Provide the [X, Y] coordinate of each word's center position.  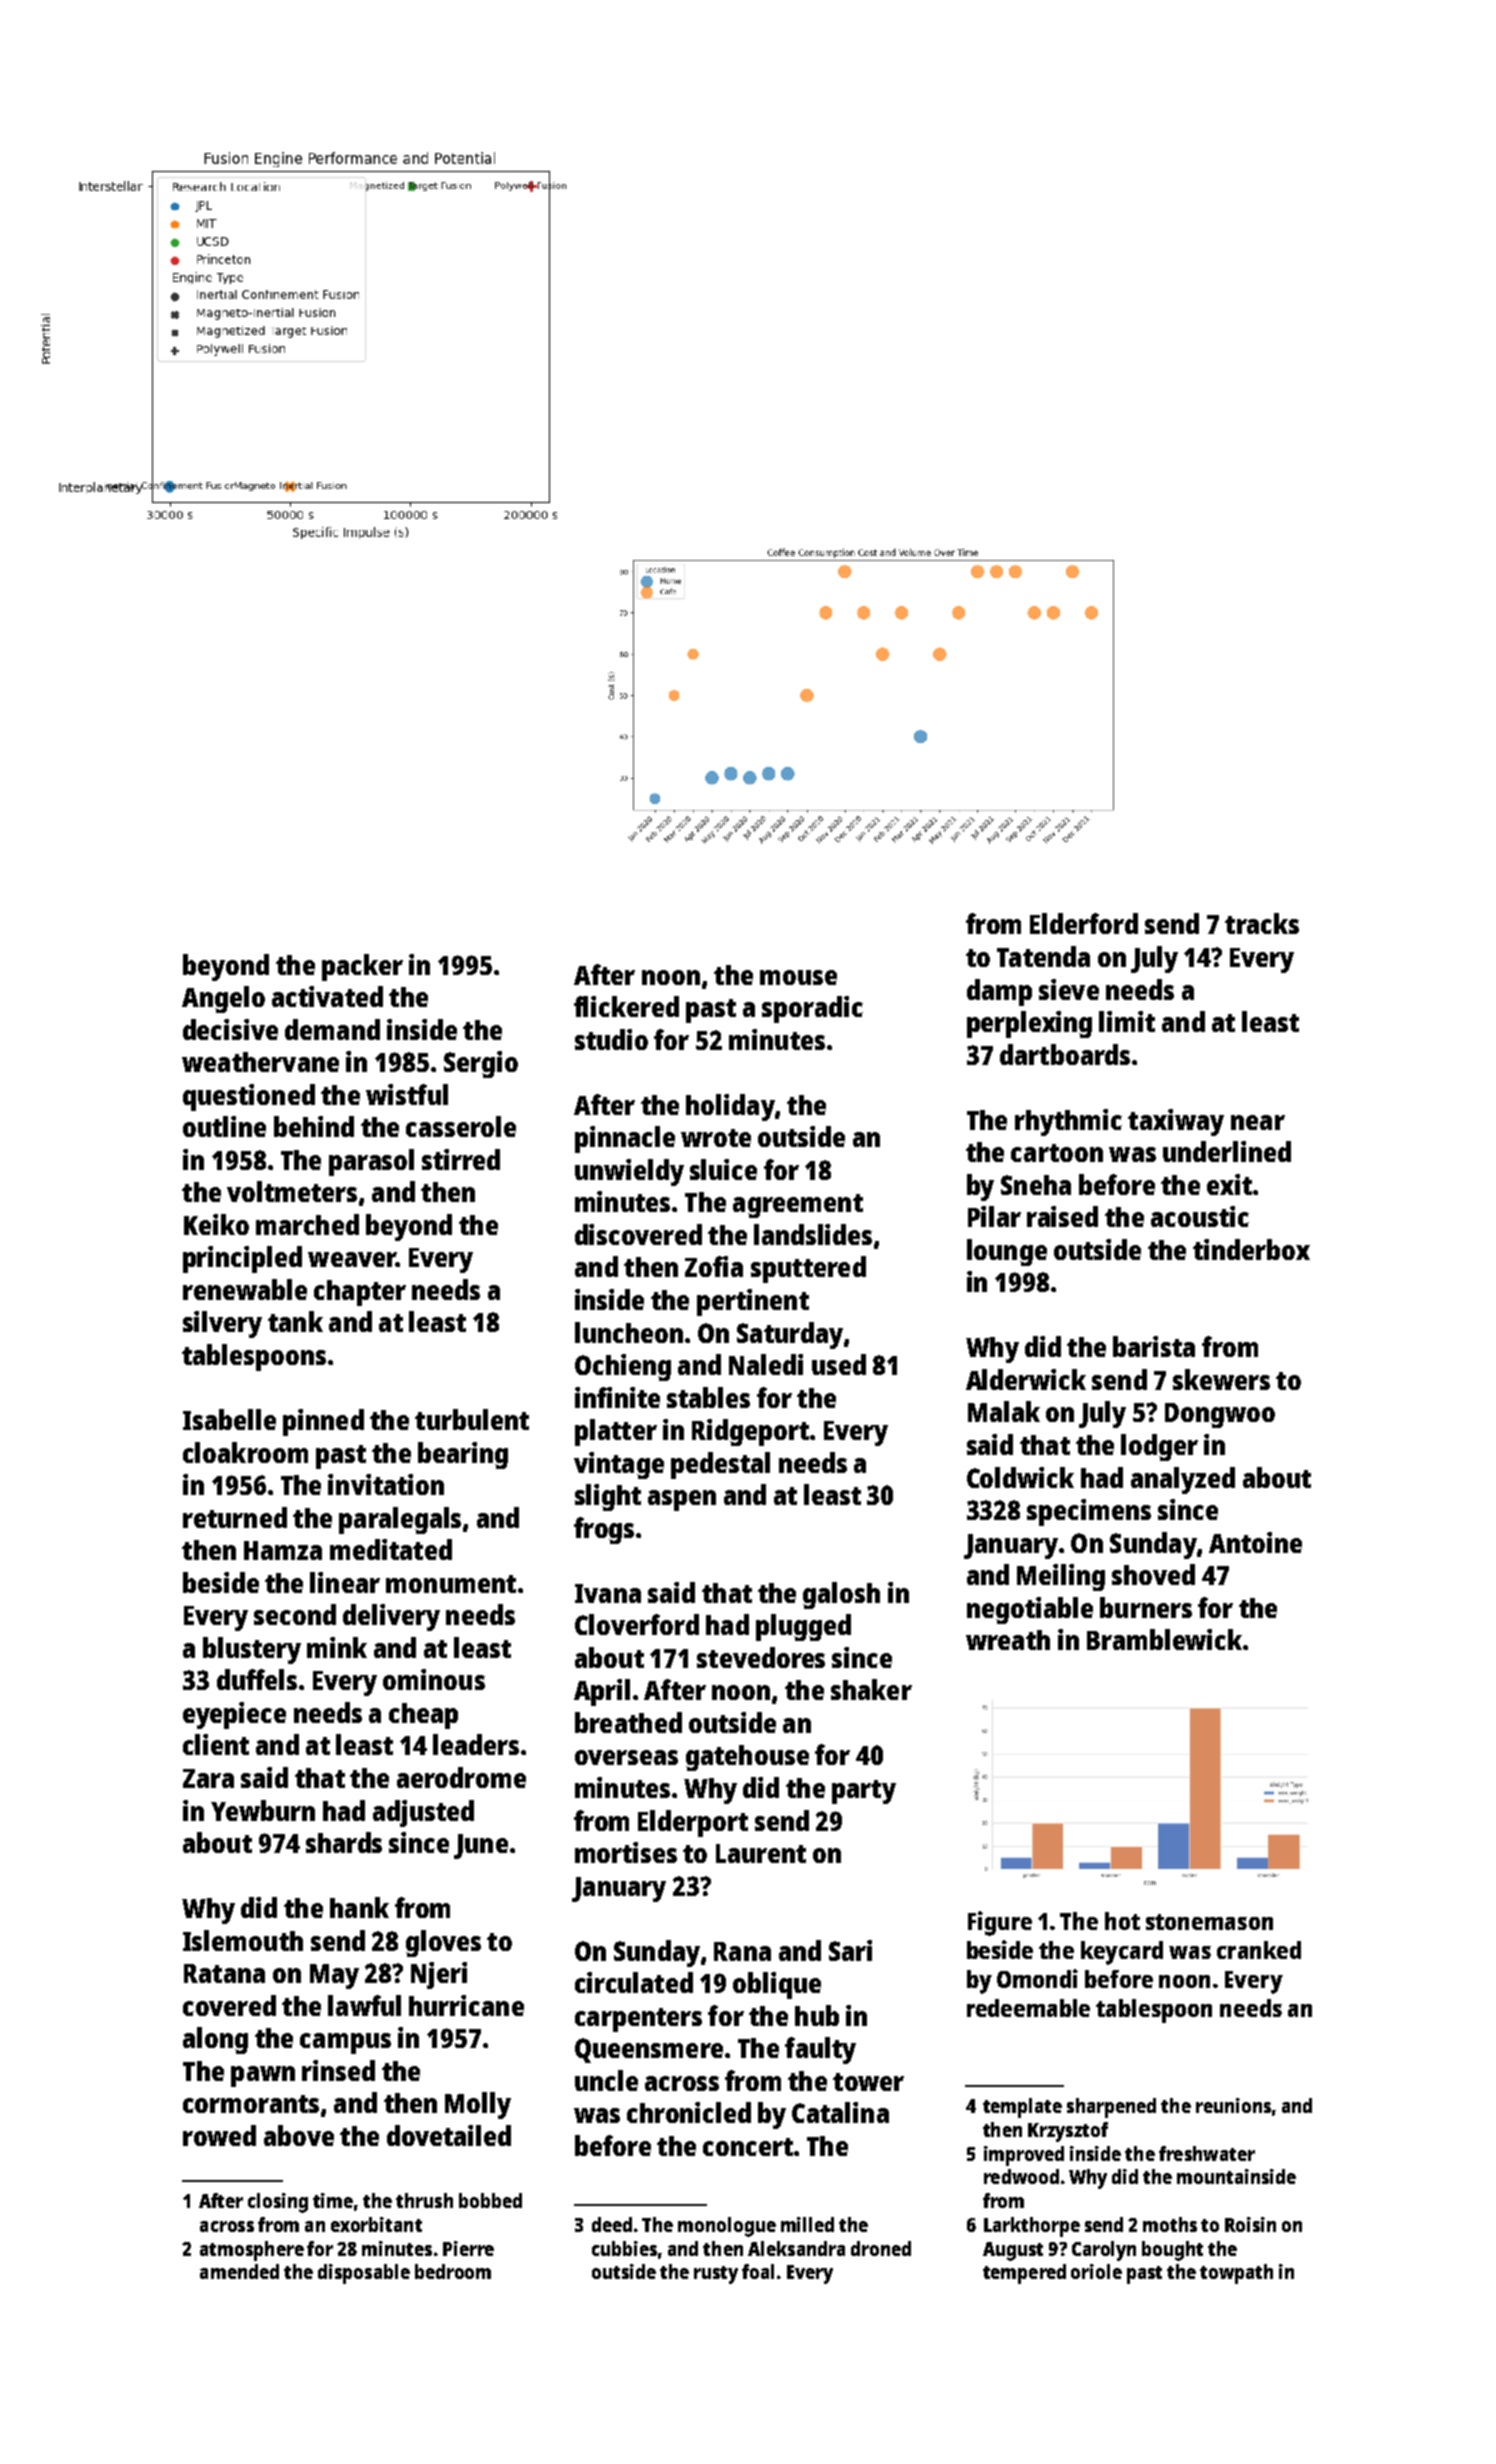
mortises [626, 1852]
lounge [1007, 1252]
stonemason [1209, 1922]
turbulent [472, 1419]
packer [362, 967]
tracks [1262, 923]
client [216, 1744]
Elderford [1084, 923]
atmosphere [252, 2251]
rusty [716, 2275]
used [839, 1364]
